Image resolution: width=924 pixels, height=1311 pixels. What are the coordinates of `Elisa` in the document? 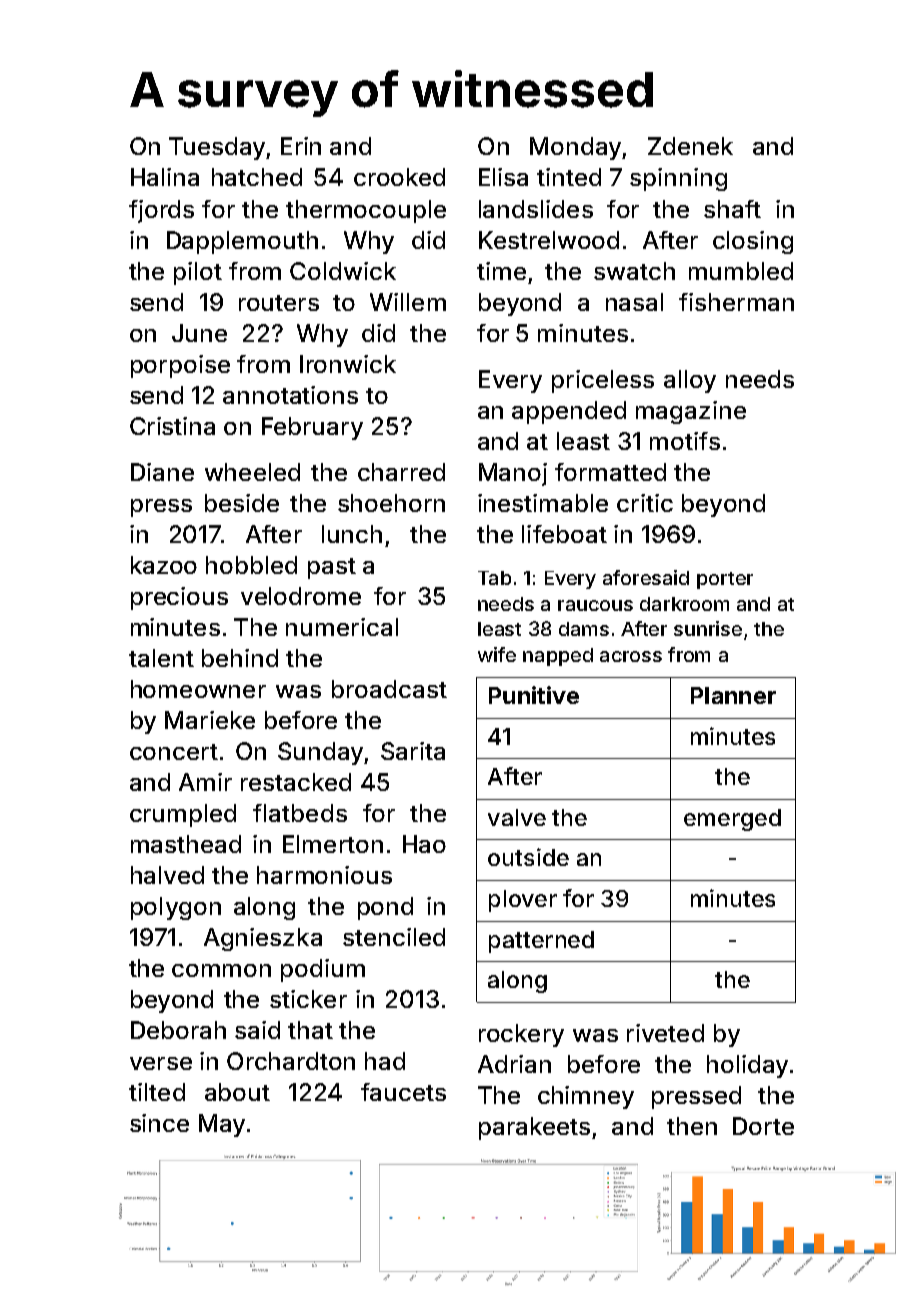 It's located at (503, 177).
